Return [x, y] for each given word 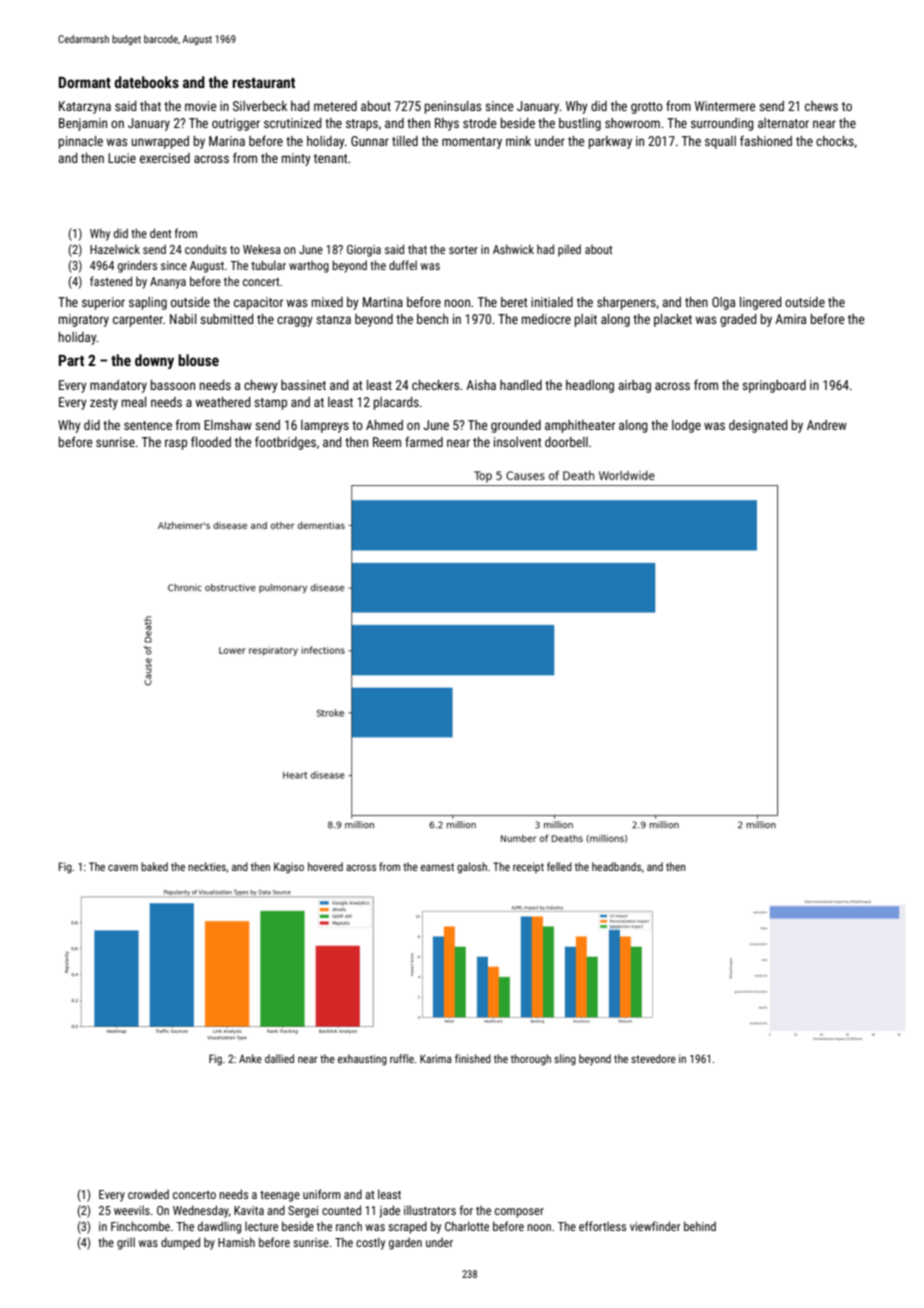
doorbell [566, 442]
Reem [387, 442]
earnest [437, 867]
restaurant [263, 83]
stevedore [653, 1058]
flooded [211, 441]
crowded [148, 1194]
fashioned [766, 140]
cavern [123, 867]
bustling [580, 124]
